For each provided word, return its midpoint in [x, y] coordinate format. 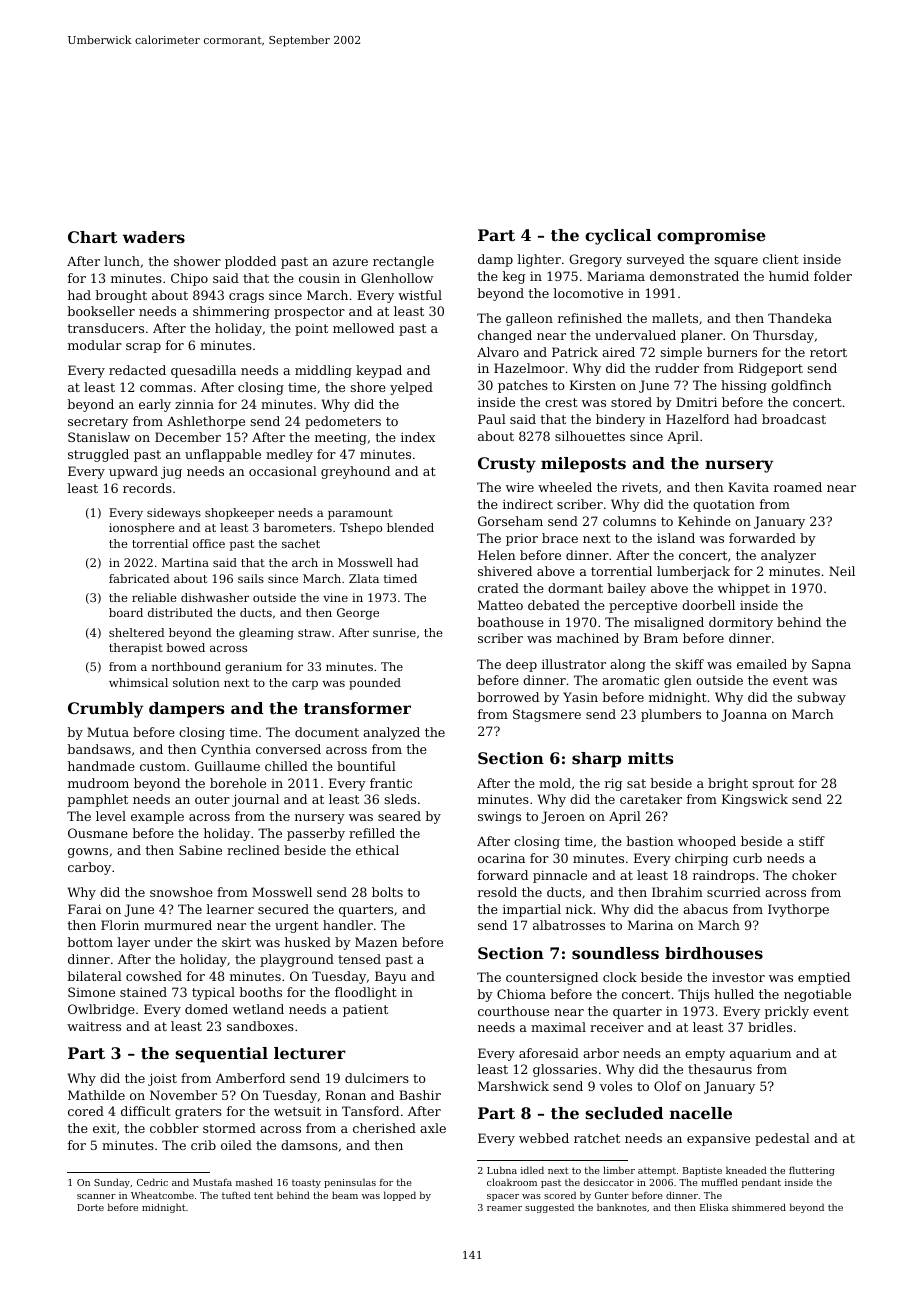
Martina [185, 562]
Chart [92, 237]
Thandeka [800, 318]
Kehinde [704, 521]
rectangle [403, 262]
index [418, 437]
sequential [221, 1055]
